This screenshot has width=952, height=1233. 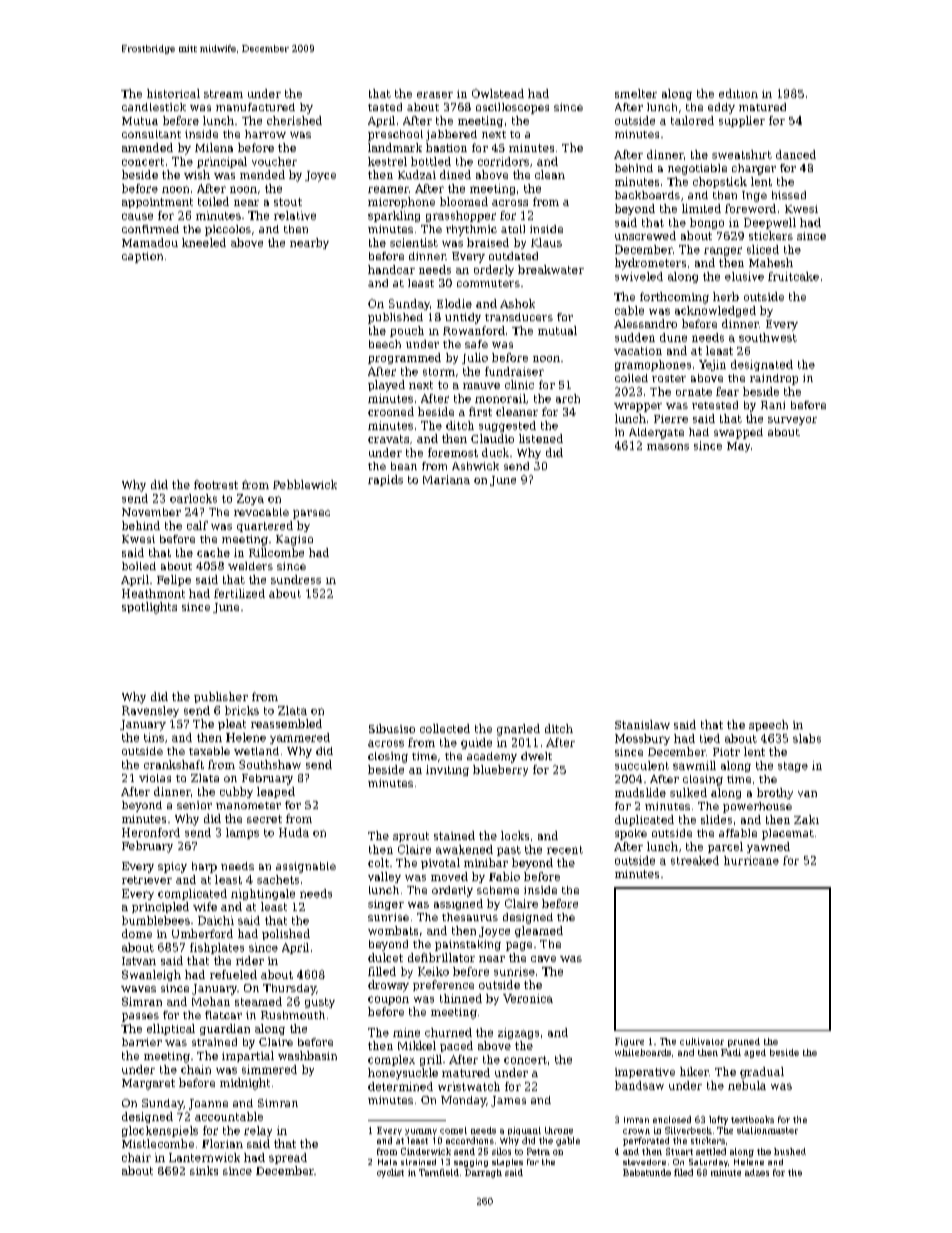 What do you see at coordinates (796, 154) in the screenshot?
I see `danced` at bounding box center [796, 154].
